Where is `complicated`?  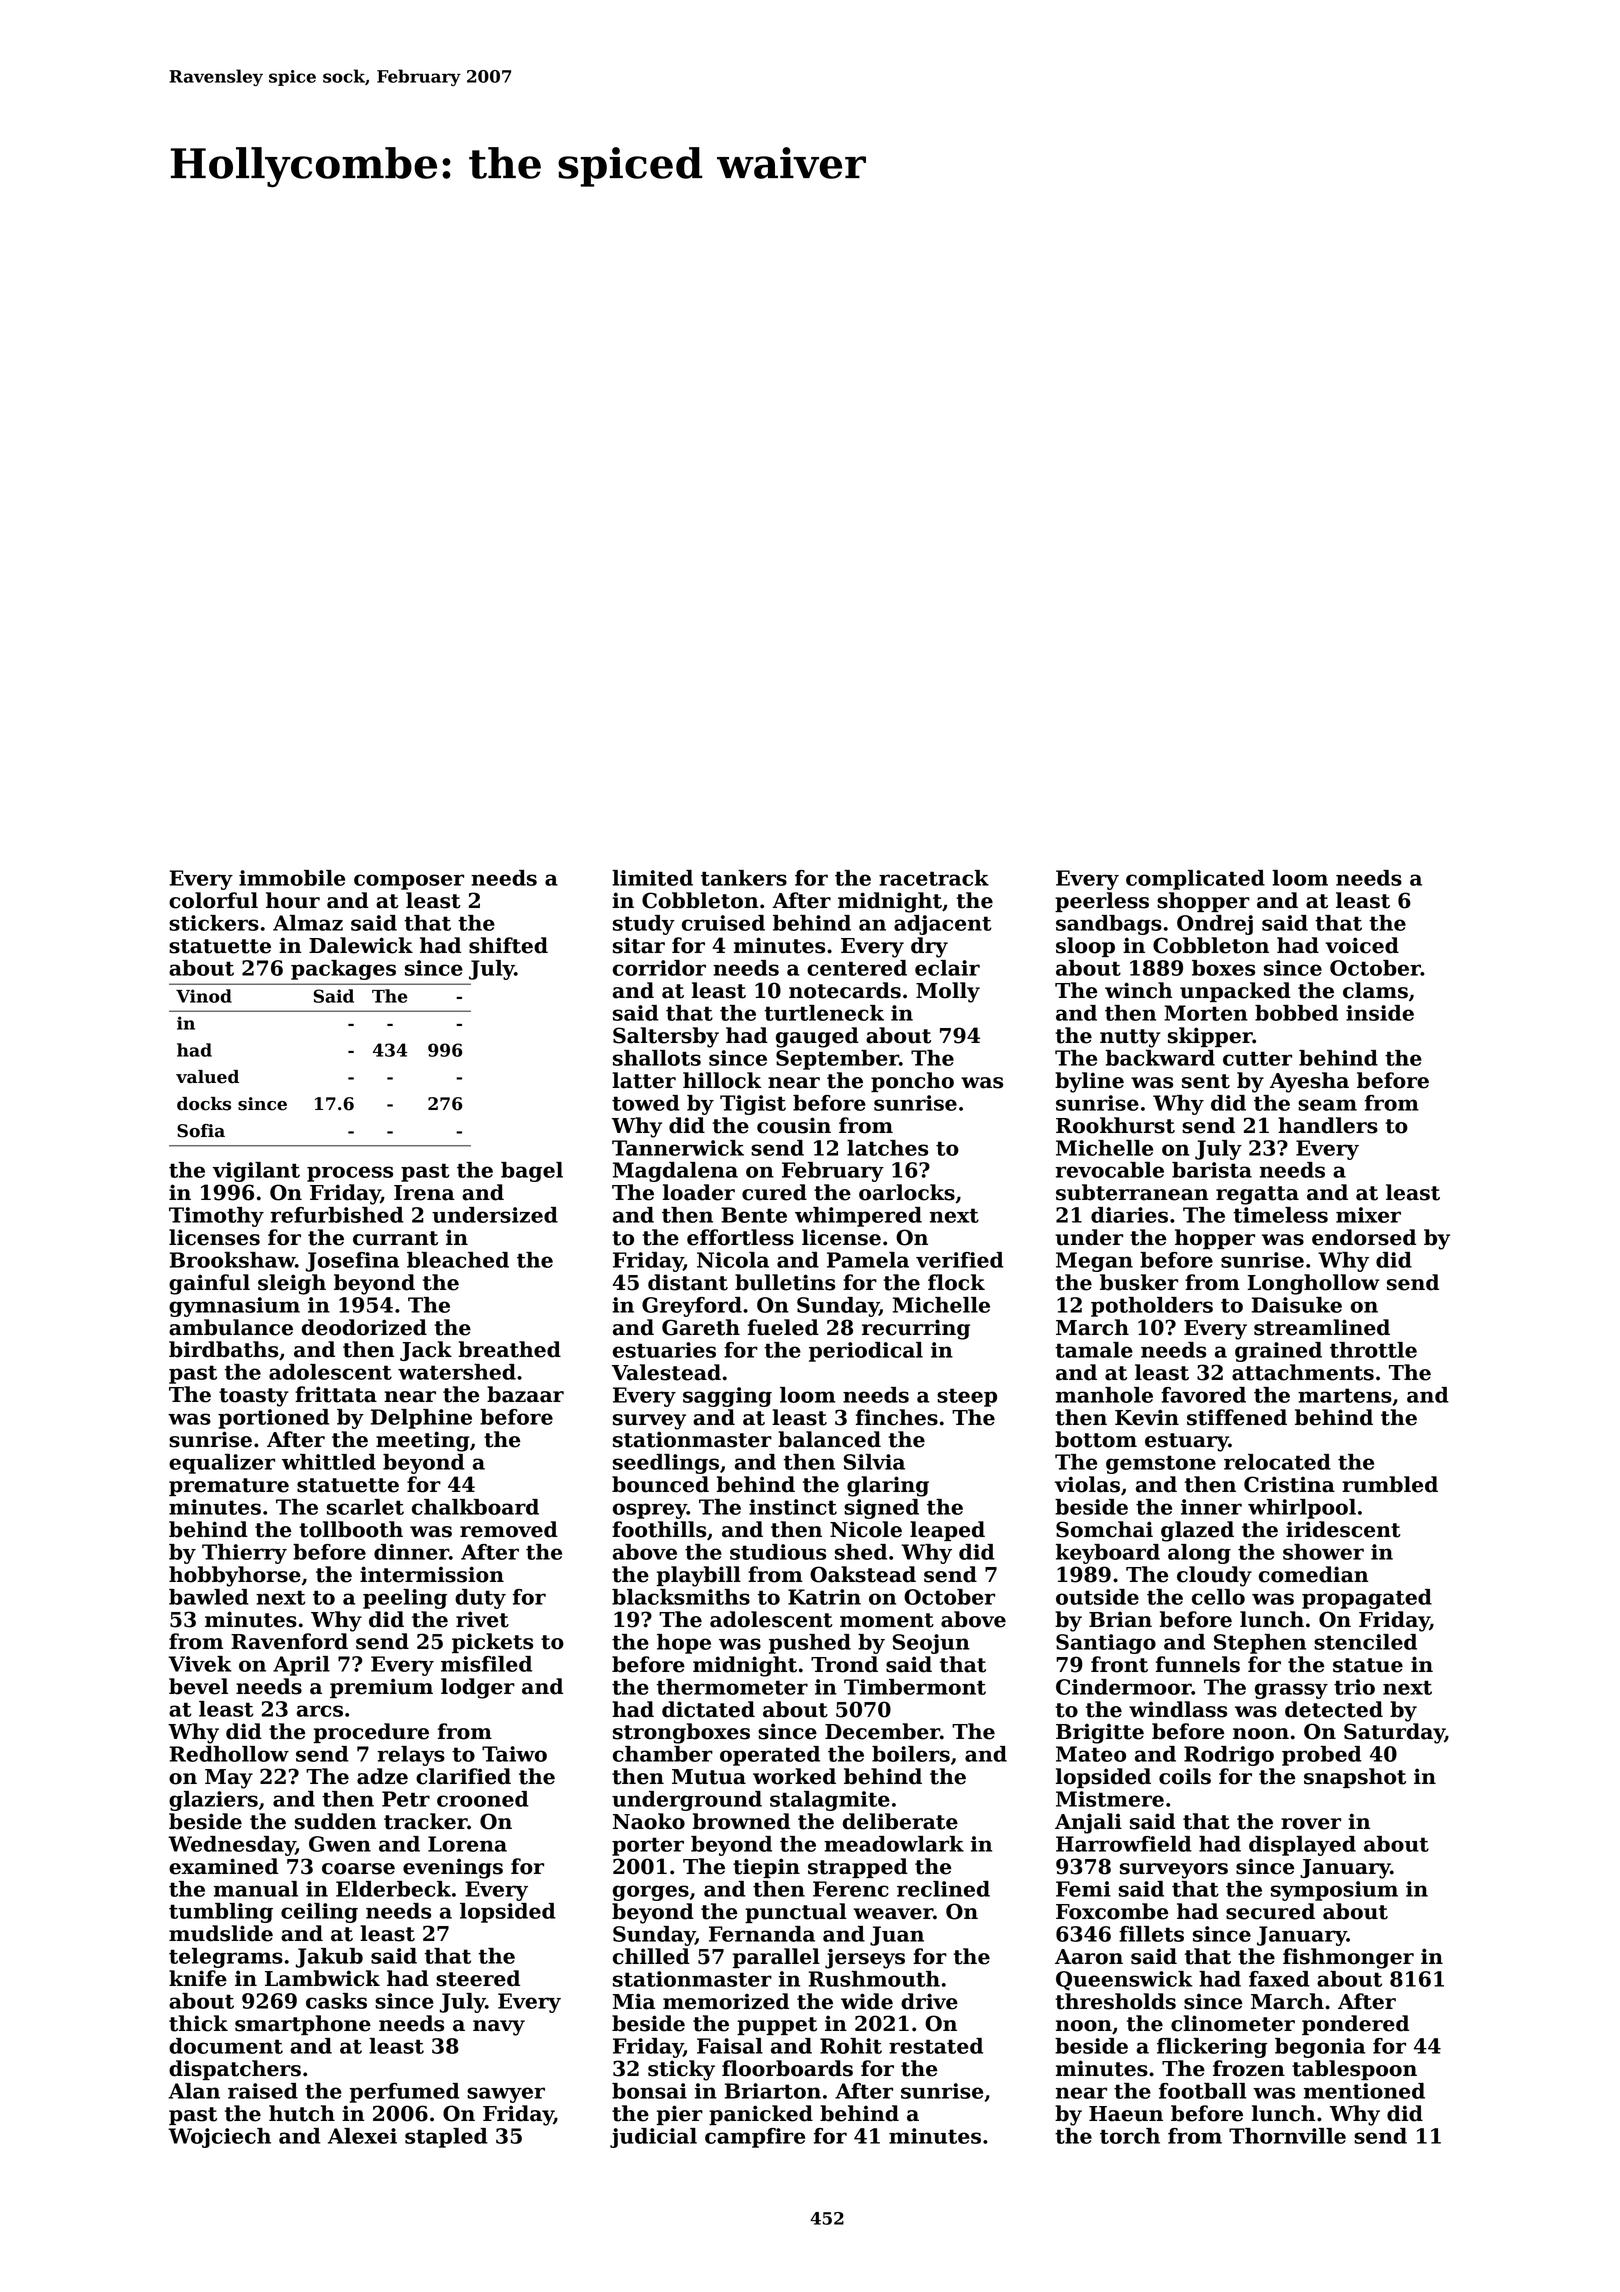 complicated is located at coordinates (1195, 880).
